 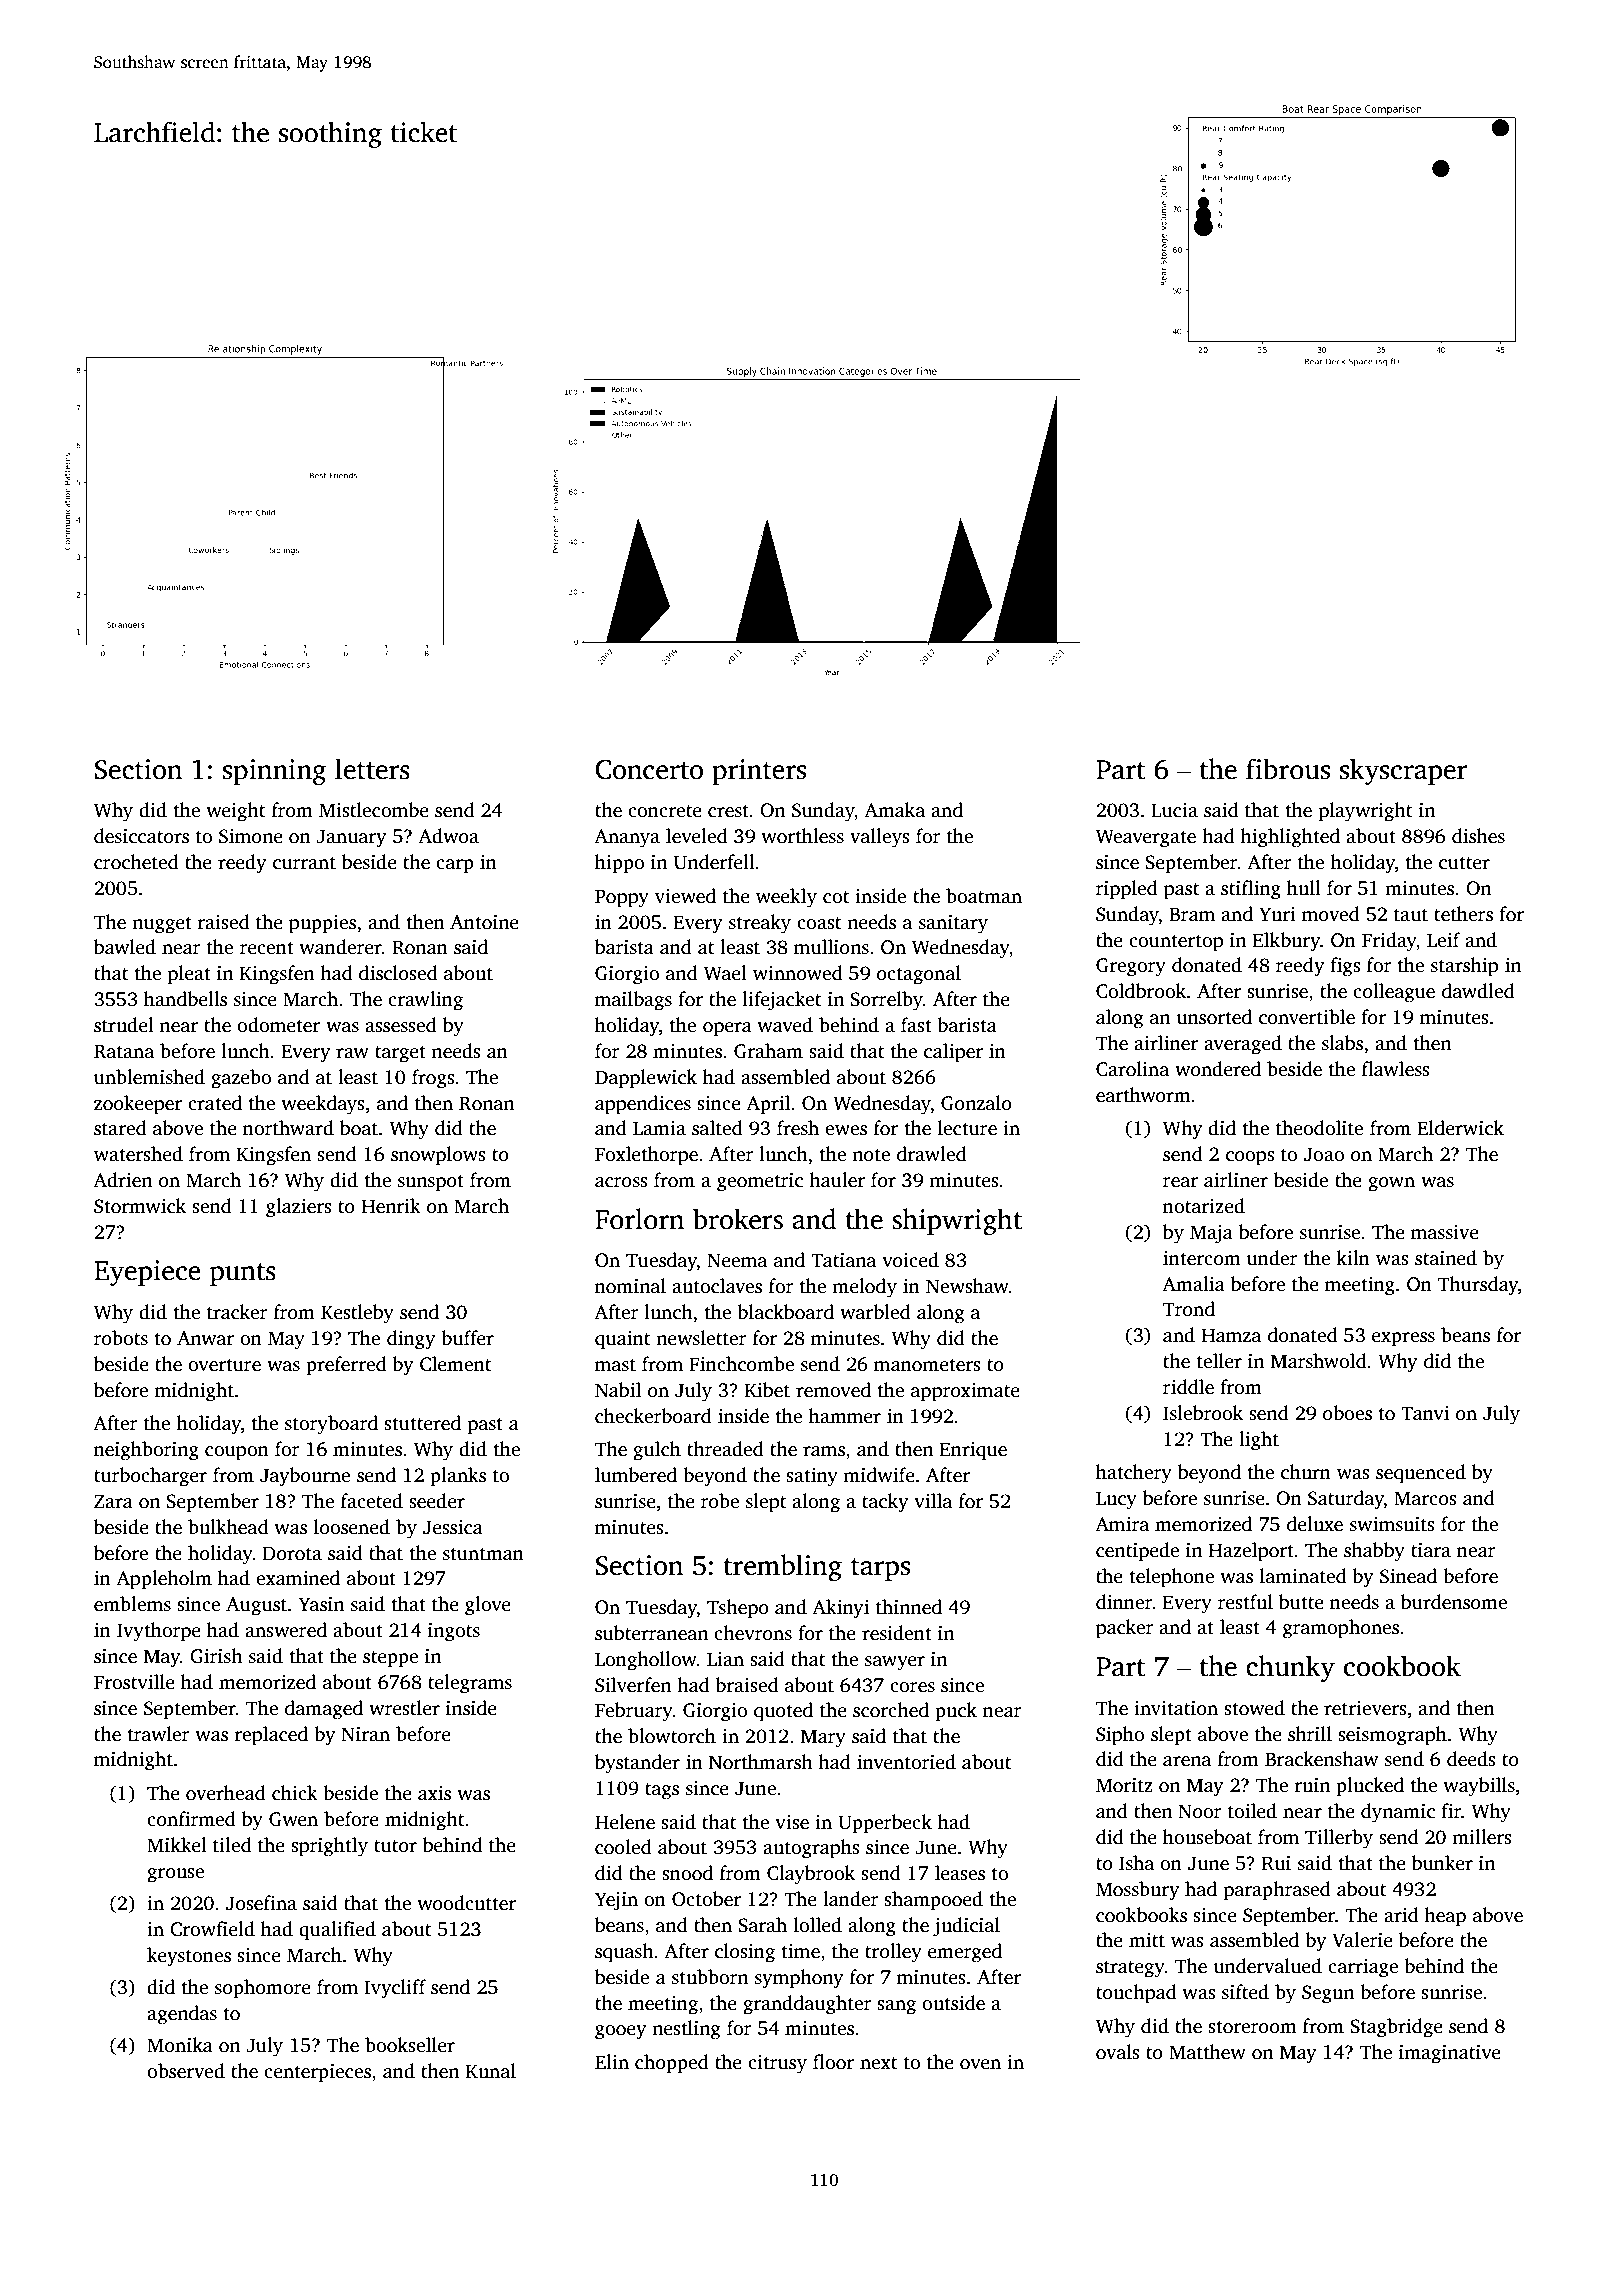 I want to click on tutor, so click(x=395, y=1846).
